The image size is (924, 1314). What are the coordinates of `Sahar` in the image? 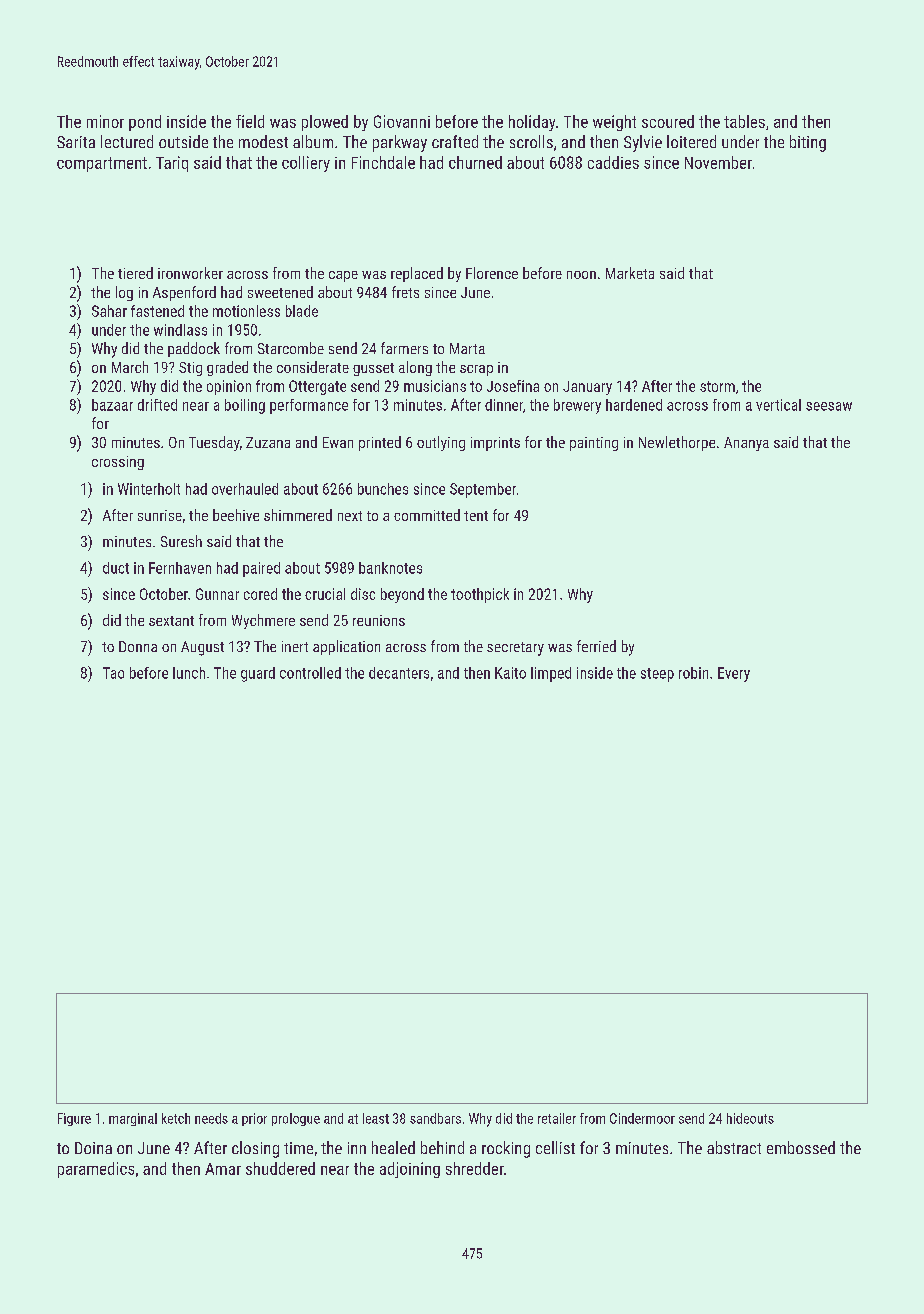 It's located at (109, 311).
